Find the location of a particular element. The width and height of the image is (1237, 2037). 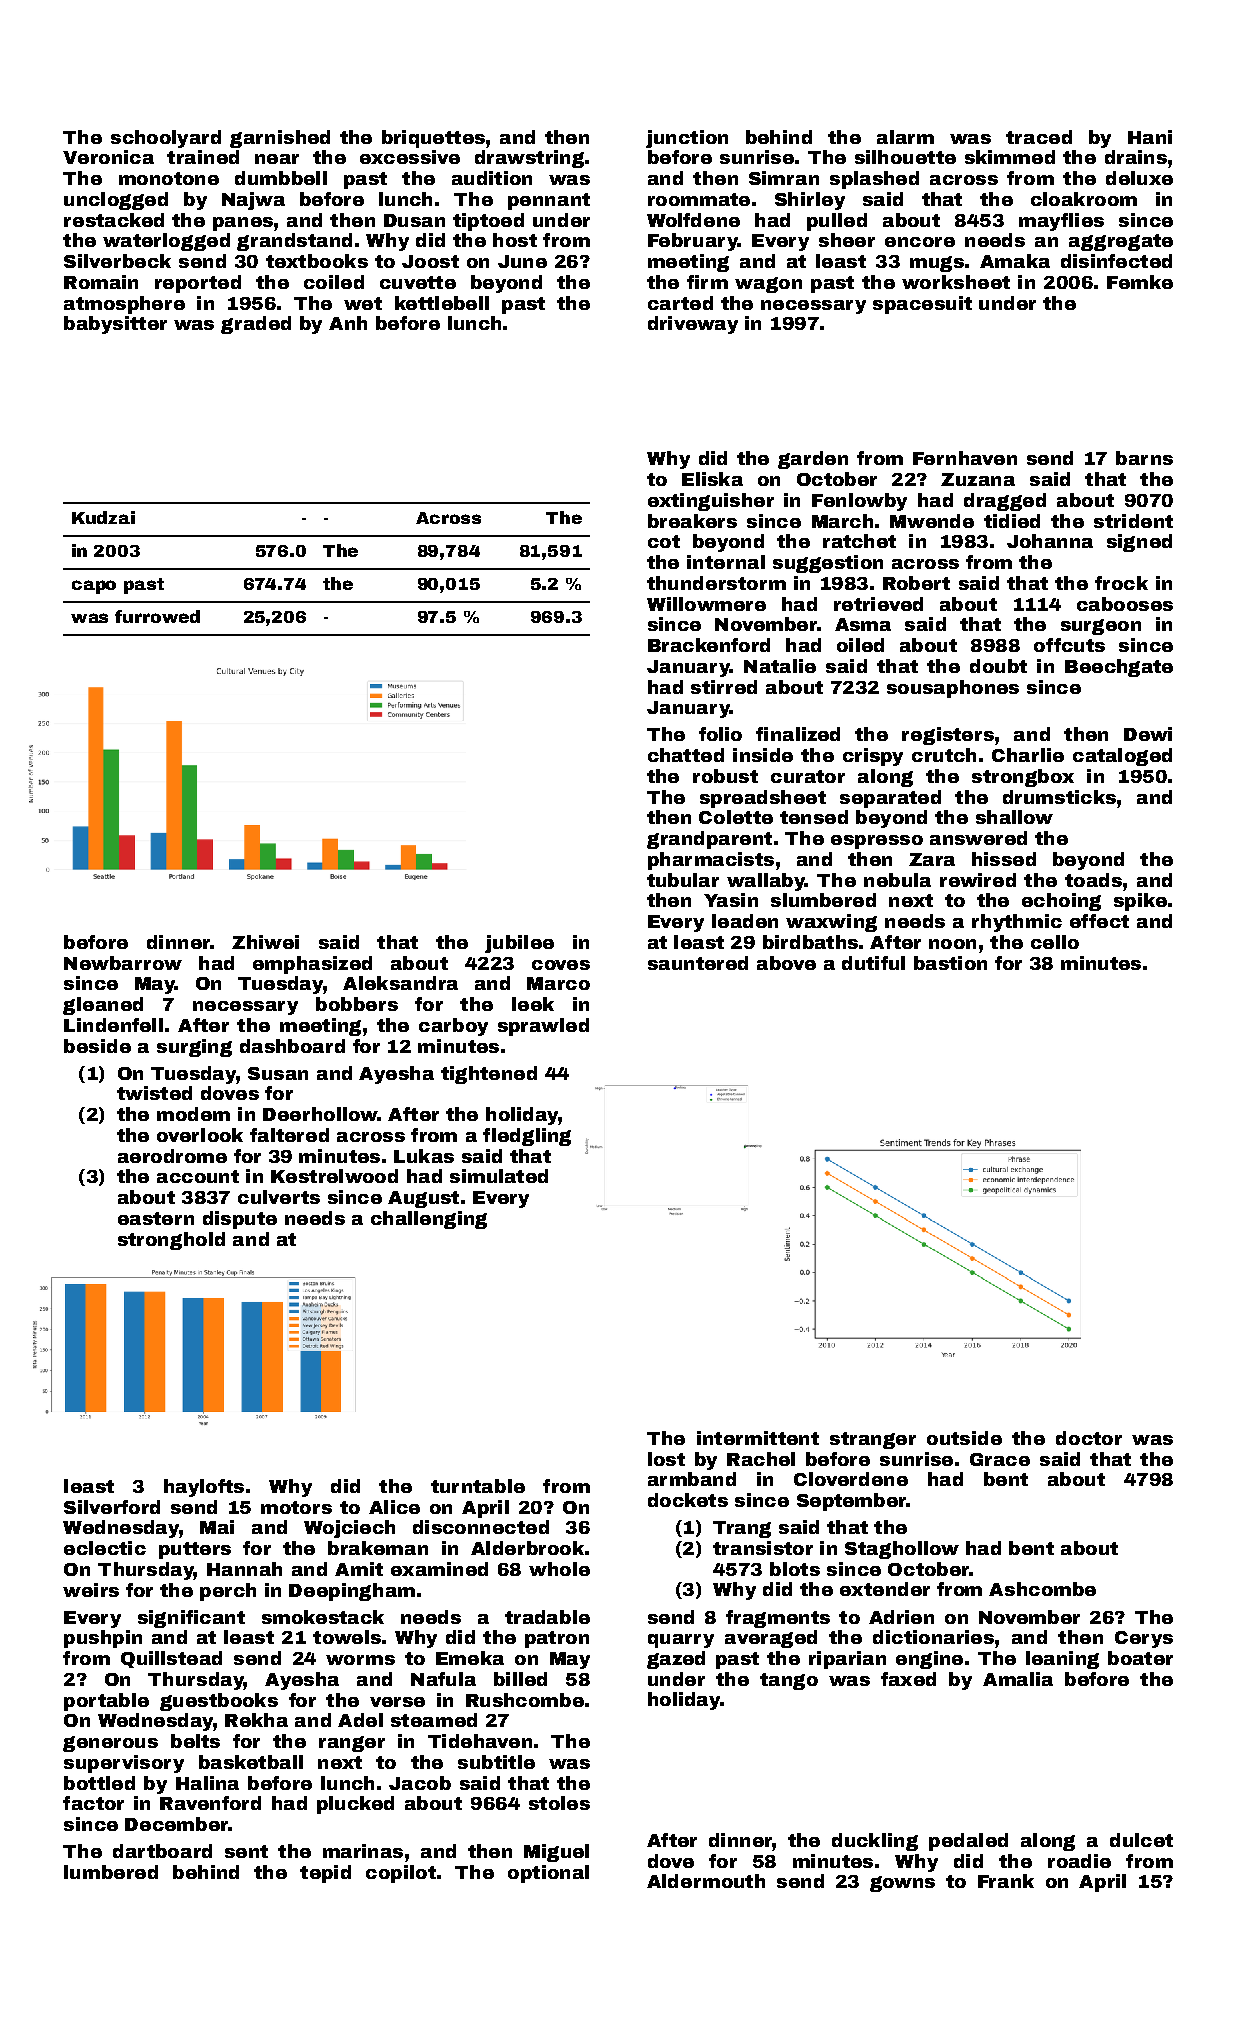

dutiful is located at coordinates (873, 963).
